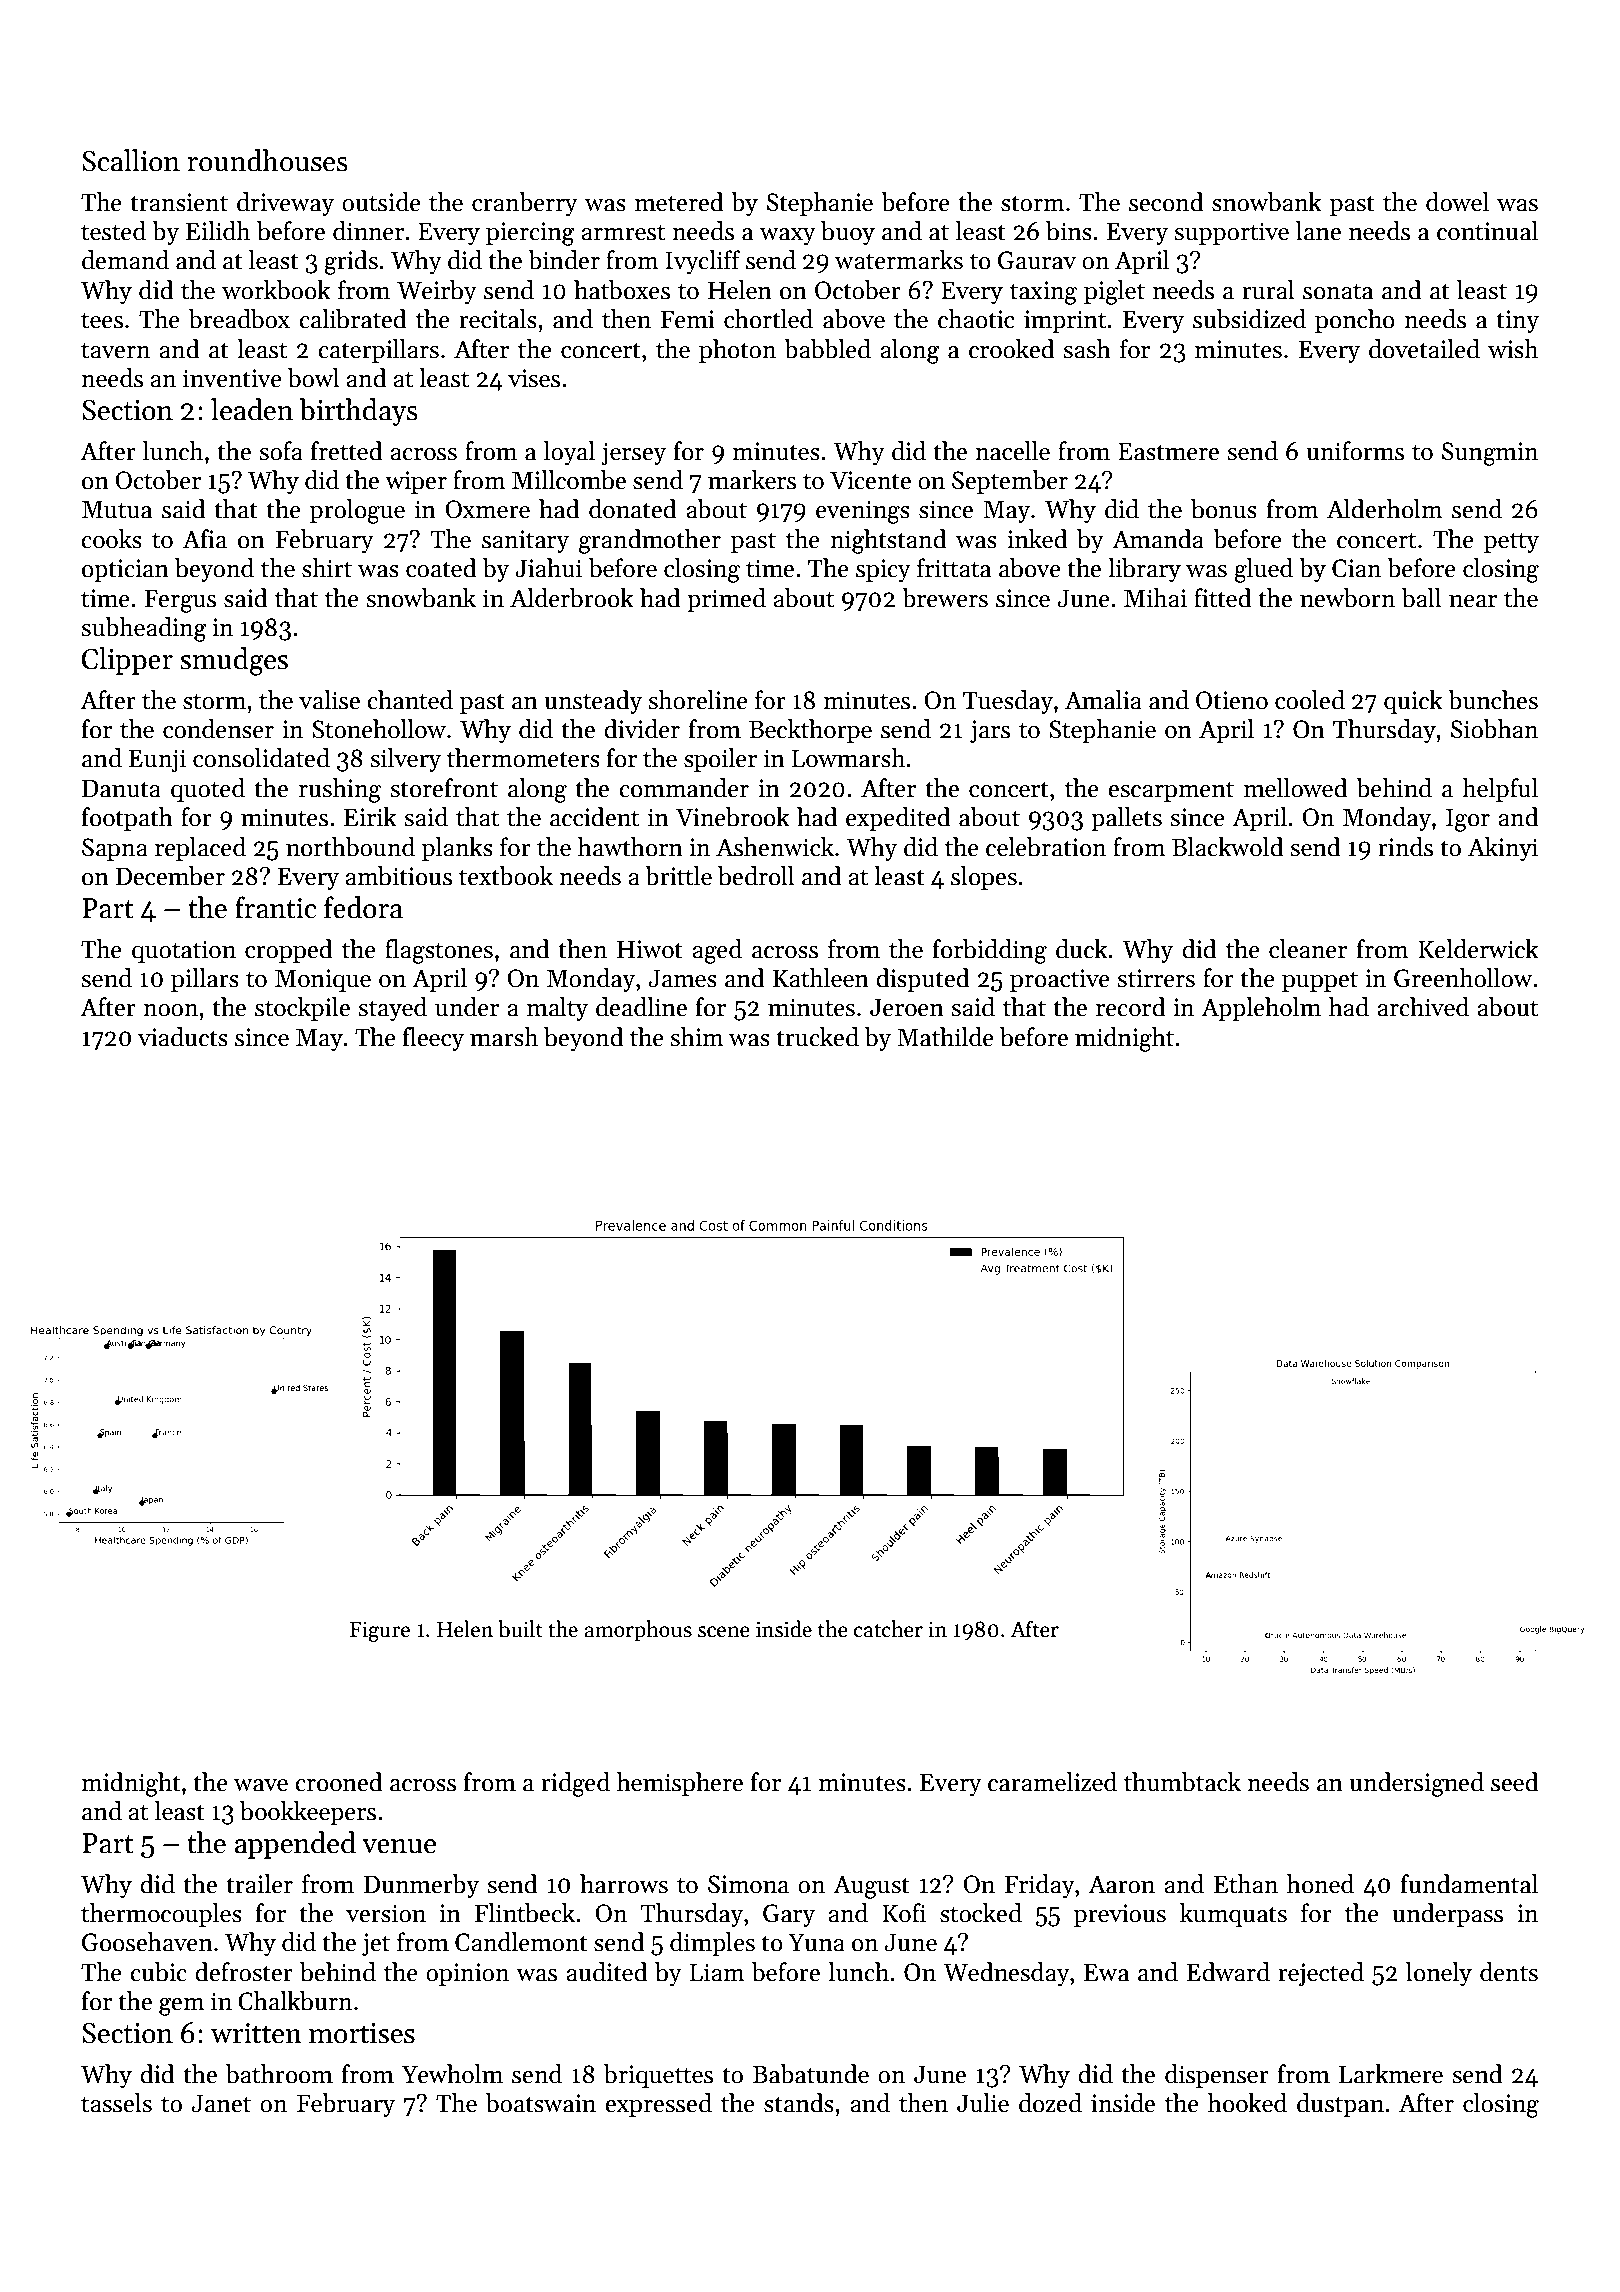  Describe the element at coordinates (697, 1037) in the screenshot. I see `shim` at that location.
